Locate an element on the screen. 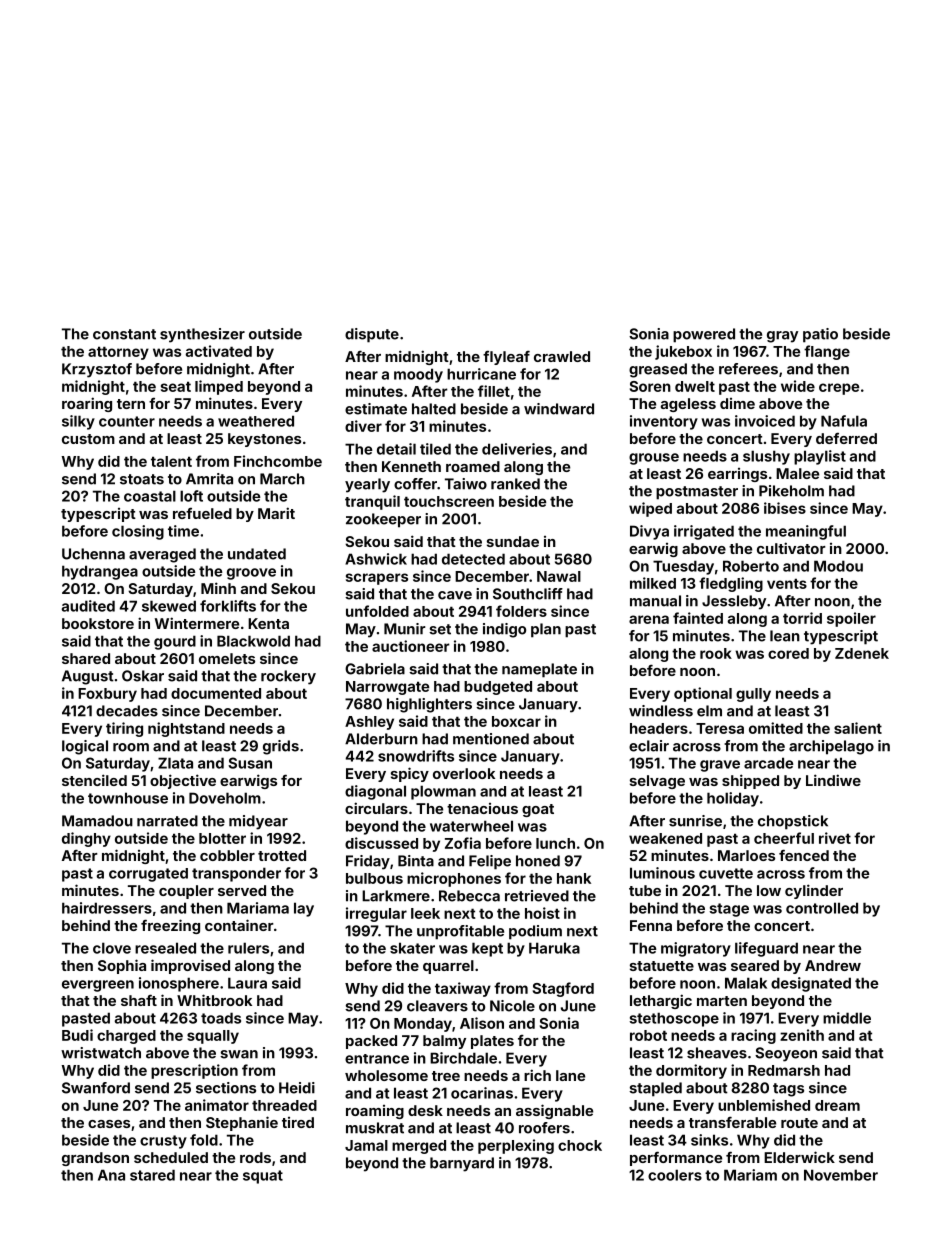 The image size is (952, 1233). constant is located at coordinates (124, 334).
